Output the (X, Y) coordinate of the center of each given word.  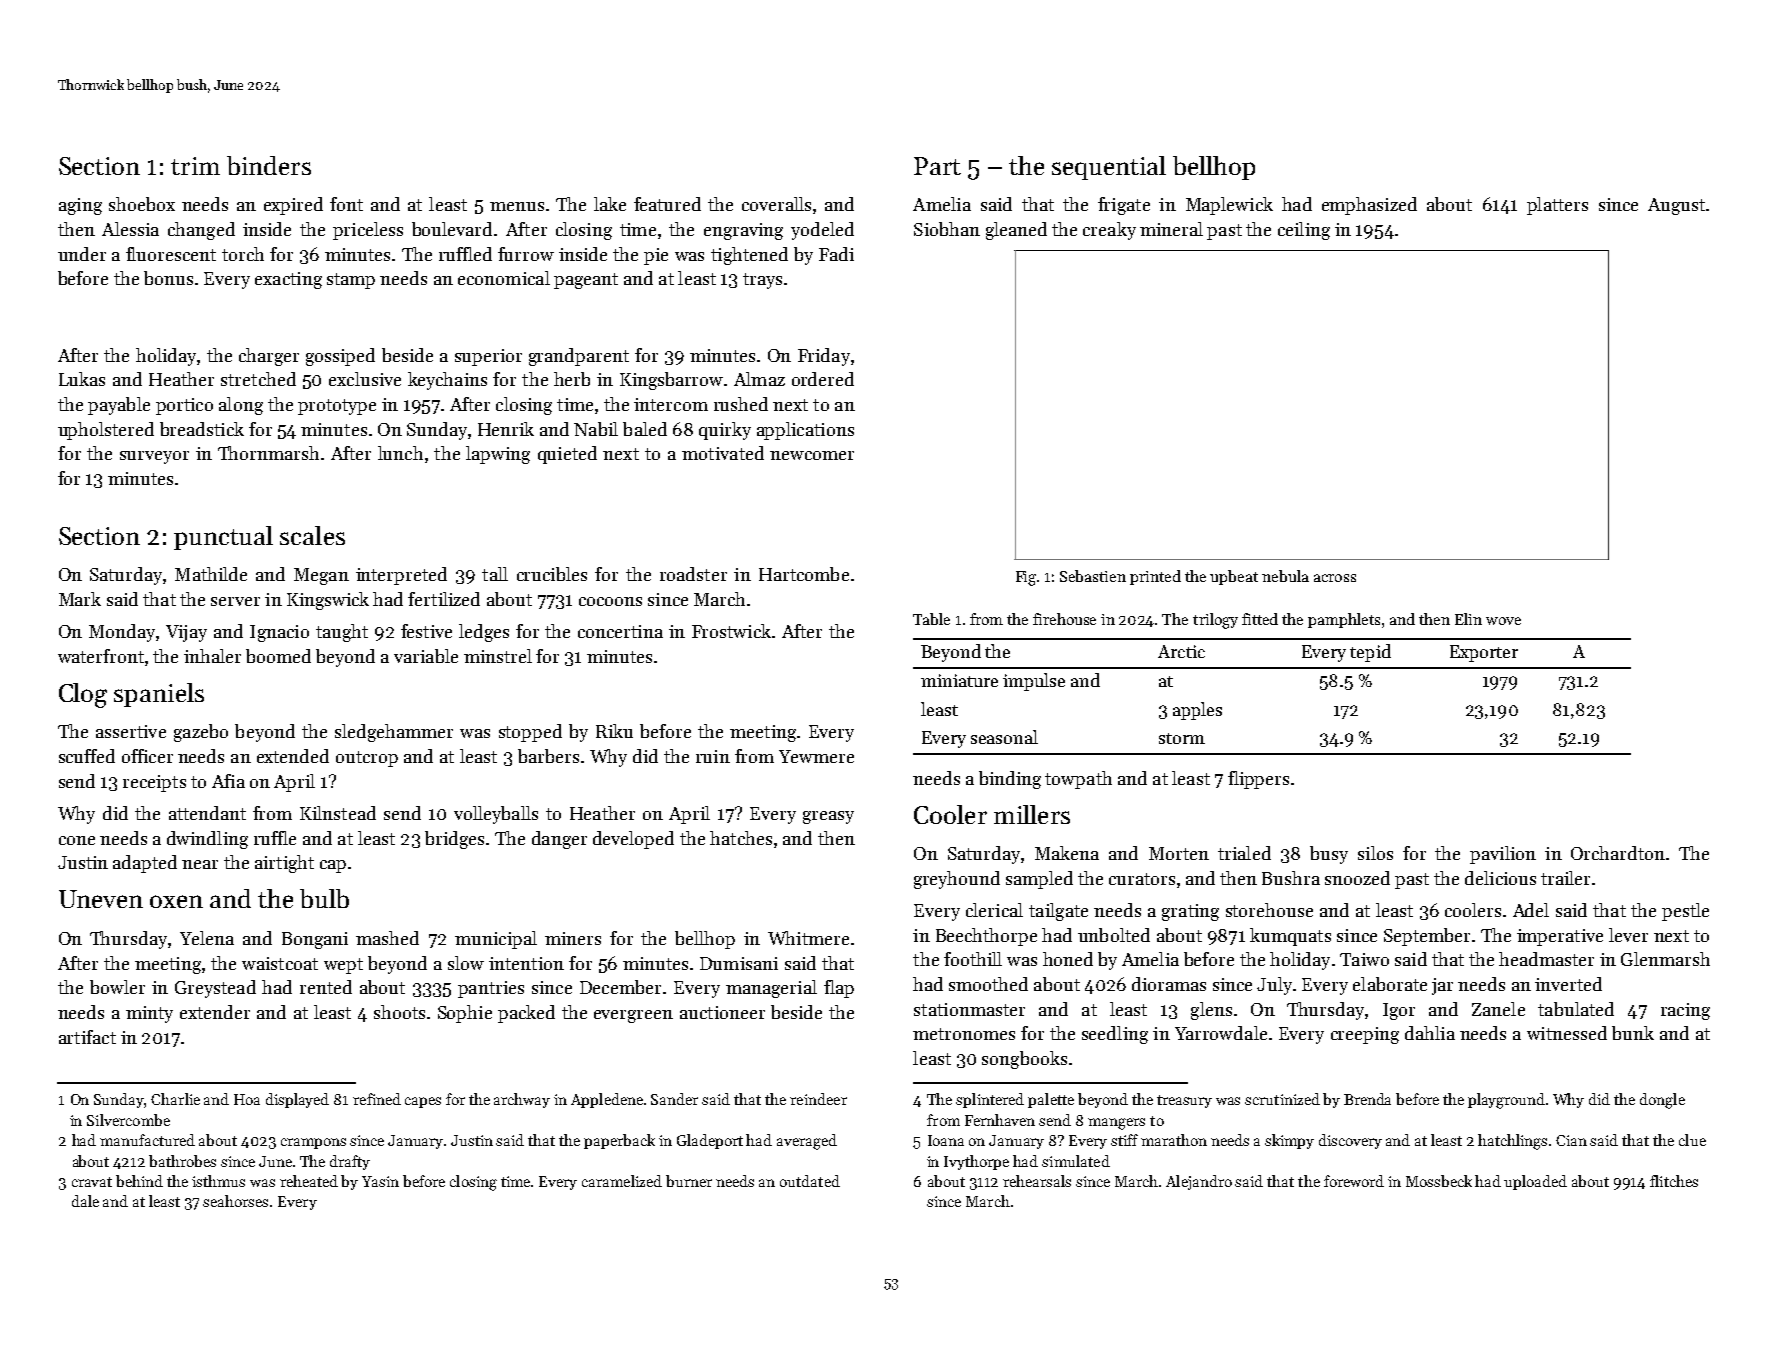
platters (1557, 206)
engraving (743, 231)
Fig (1026, 578)
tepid (1370, 653)
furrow (526, 254)
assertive (131, 731)
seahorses (235, 1201)
